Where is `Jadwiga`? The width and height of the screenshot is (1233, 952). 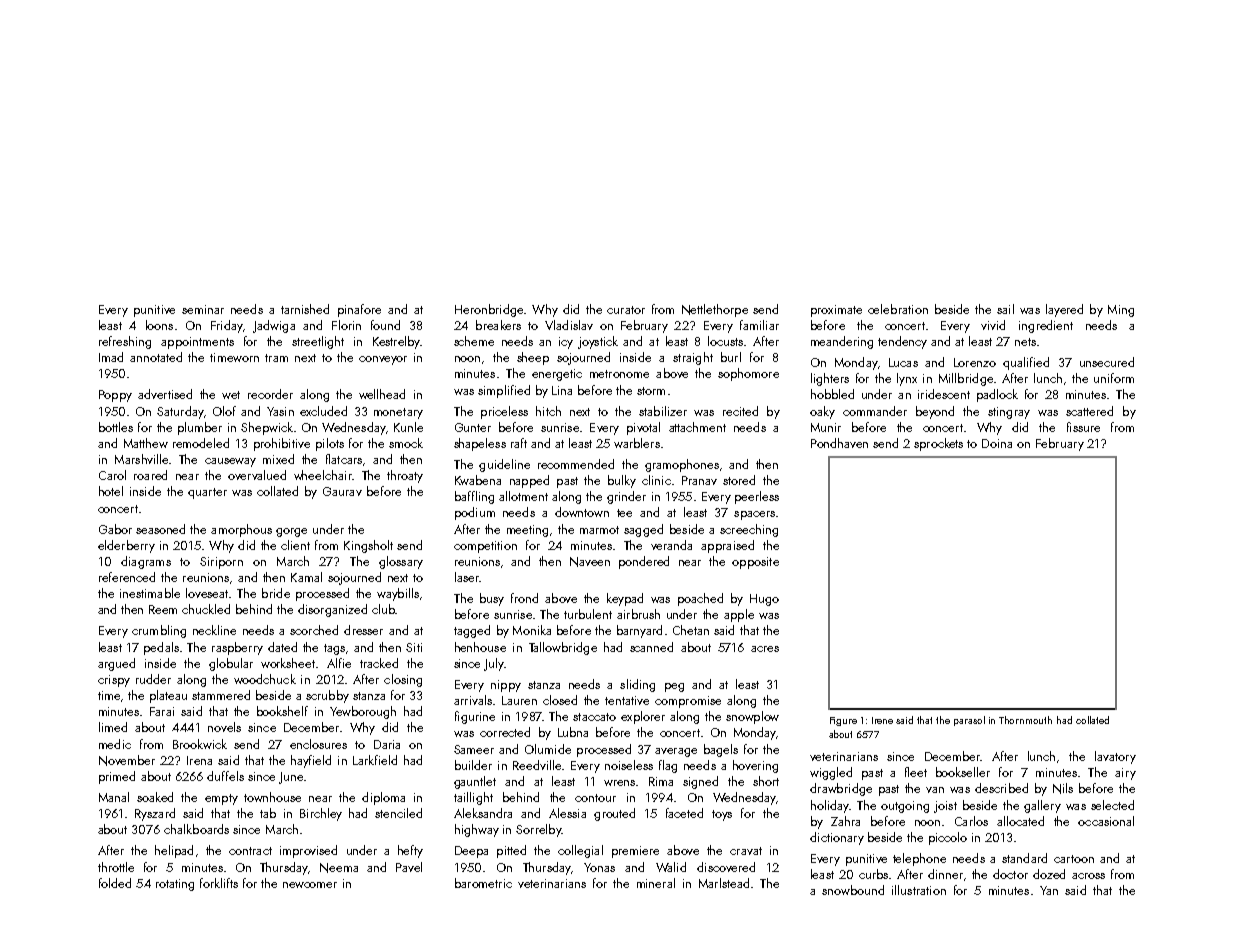 Jadwiga is located at coordinates (274, 326).
